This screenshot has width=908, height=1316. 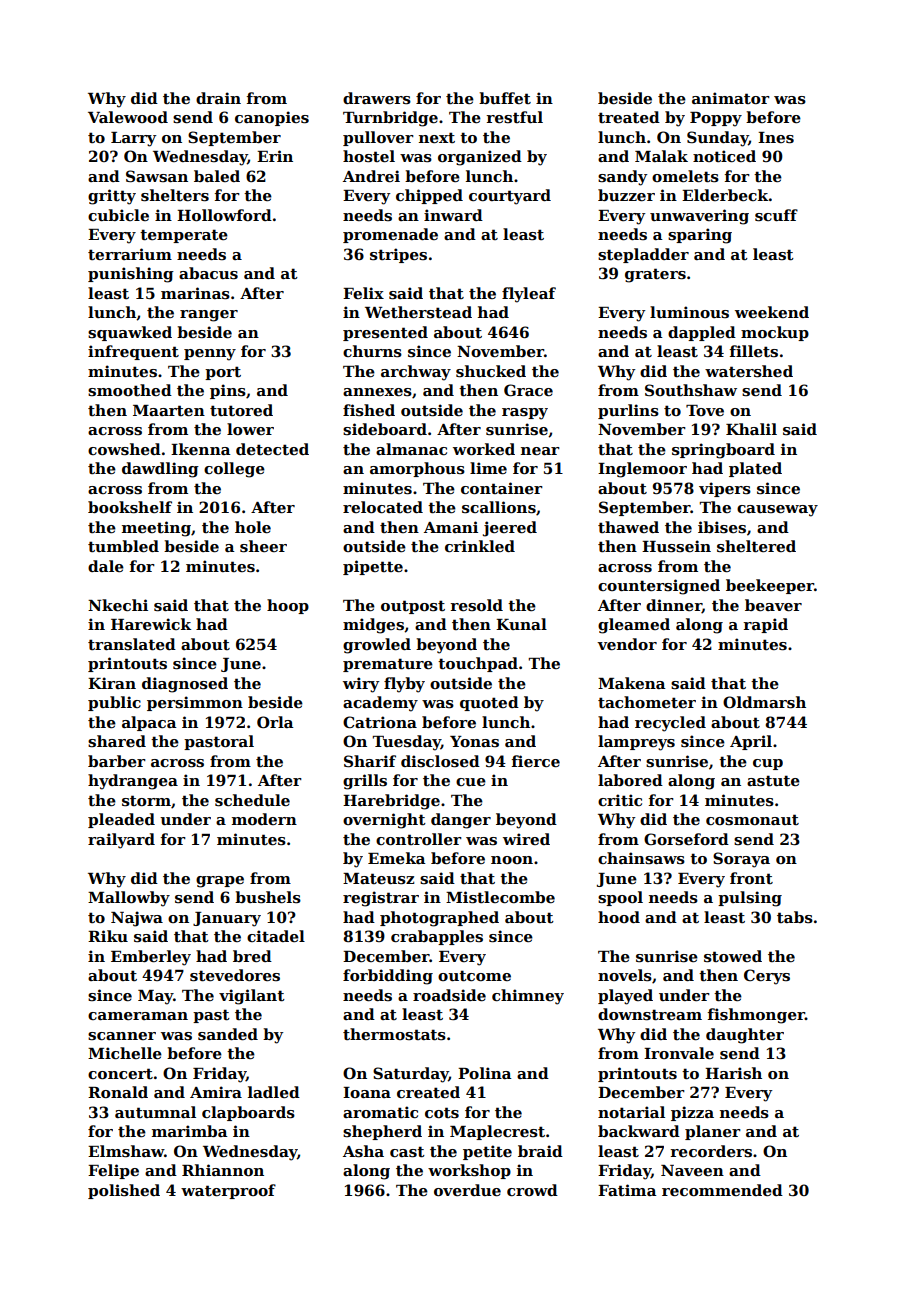 What do you see at coordinates (628, 527) in the screenshot?
I see `thawed` at bounding box center [628, 527].
